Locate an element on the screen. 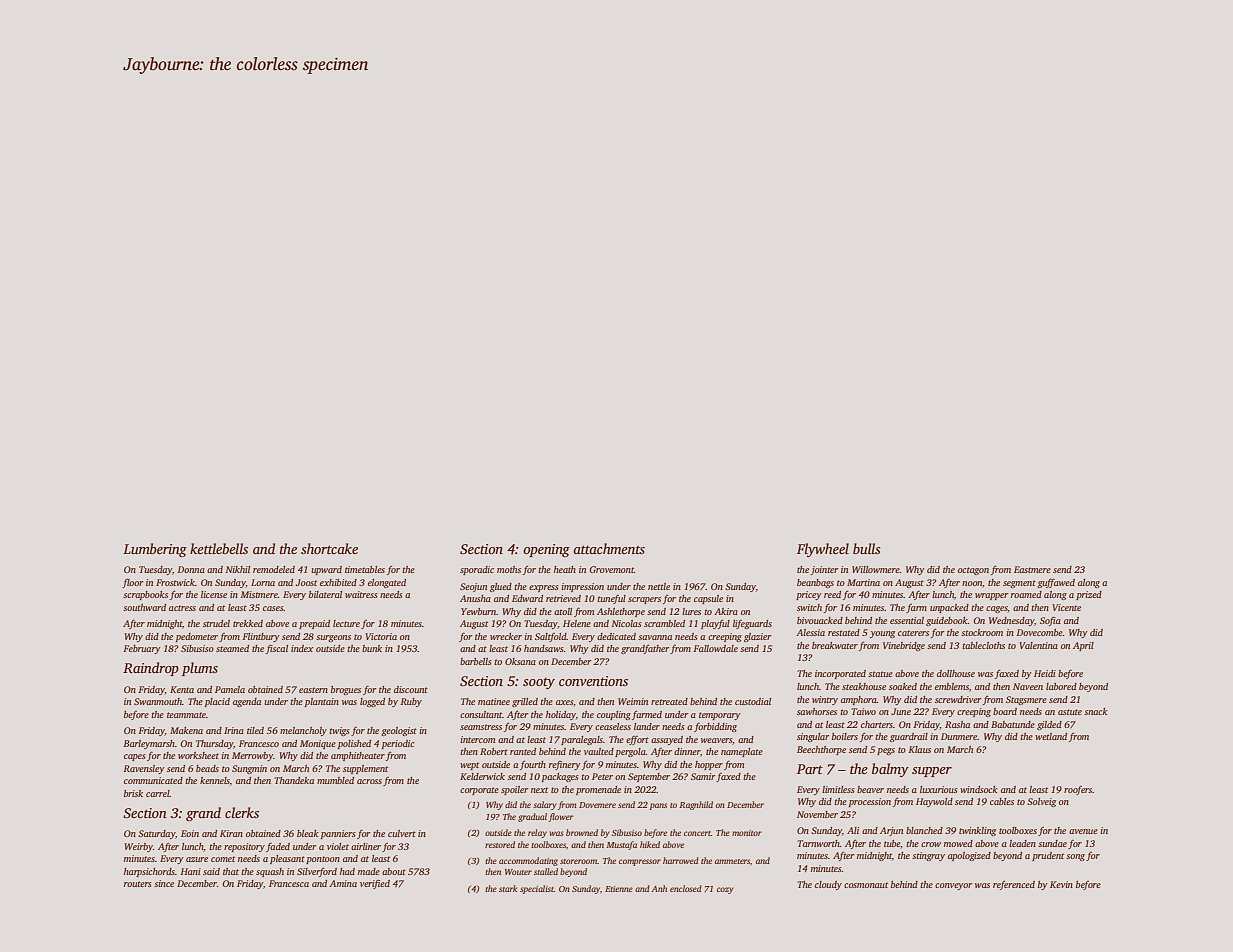 The height and width of the screenshot is (952, 1233). verified is located at coordinates (375, 884).
